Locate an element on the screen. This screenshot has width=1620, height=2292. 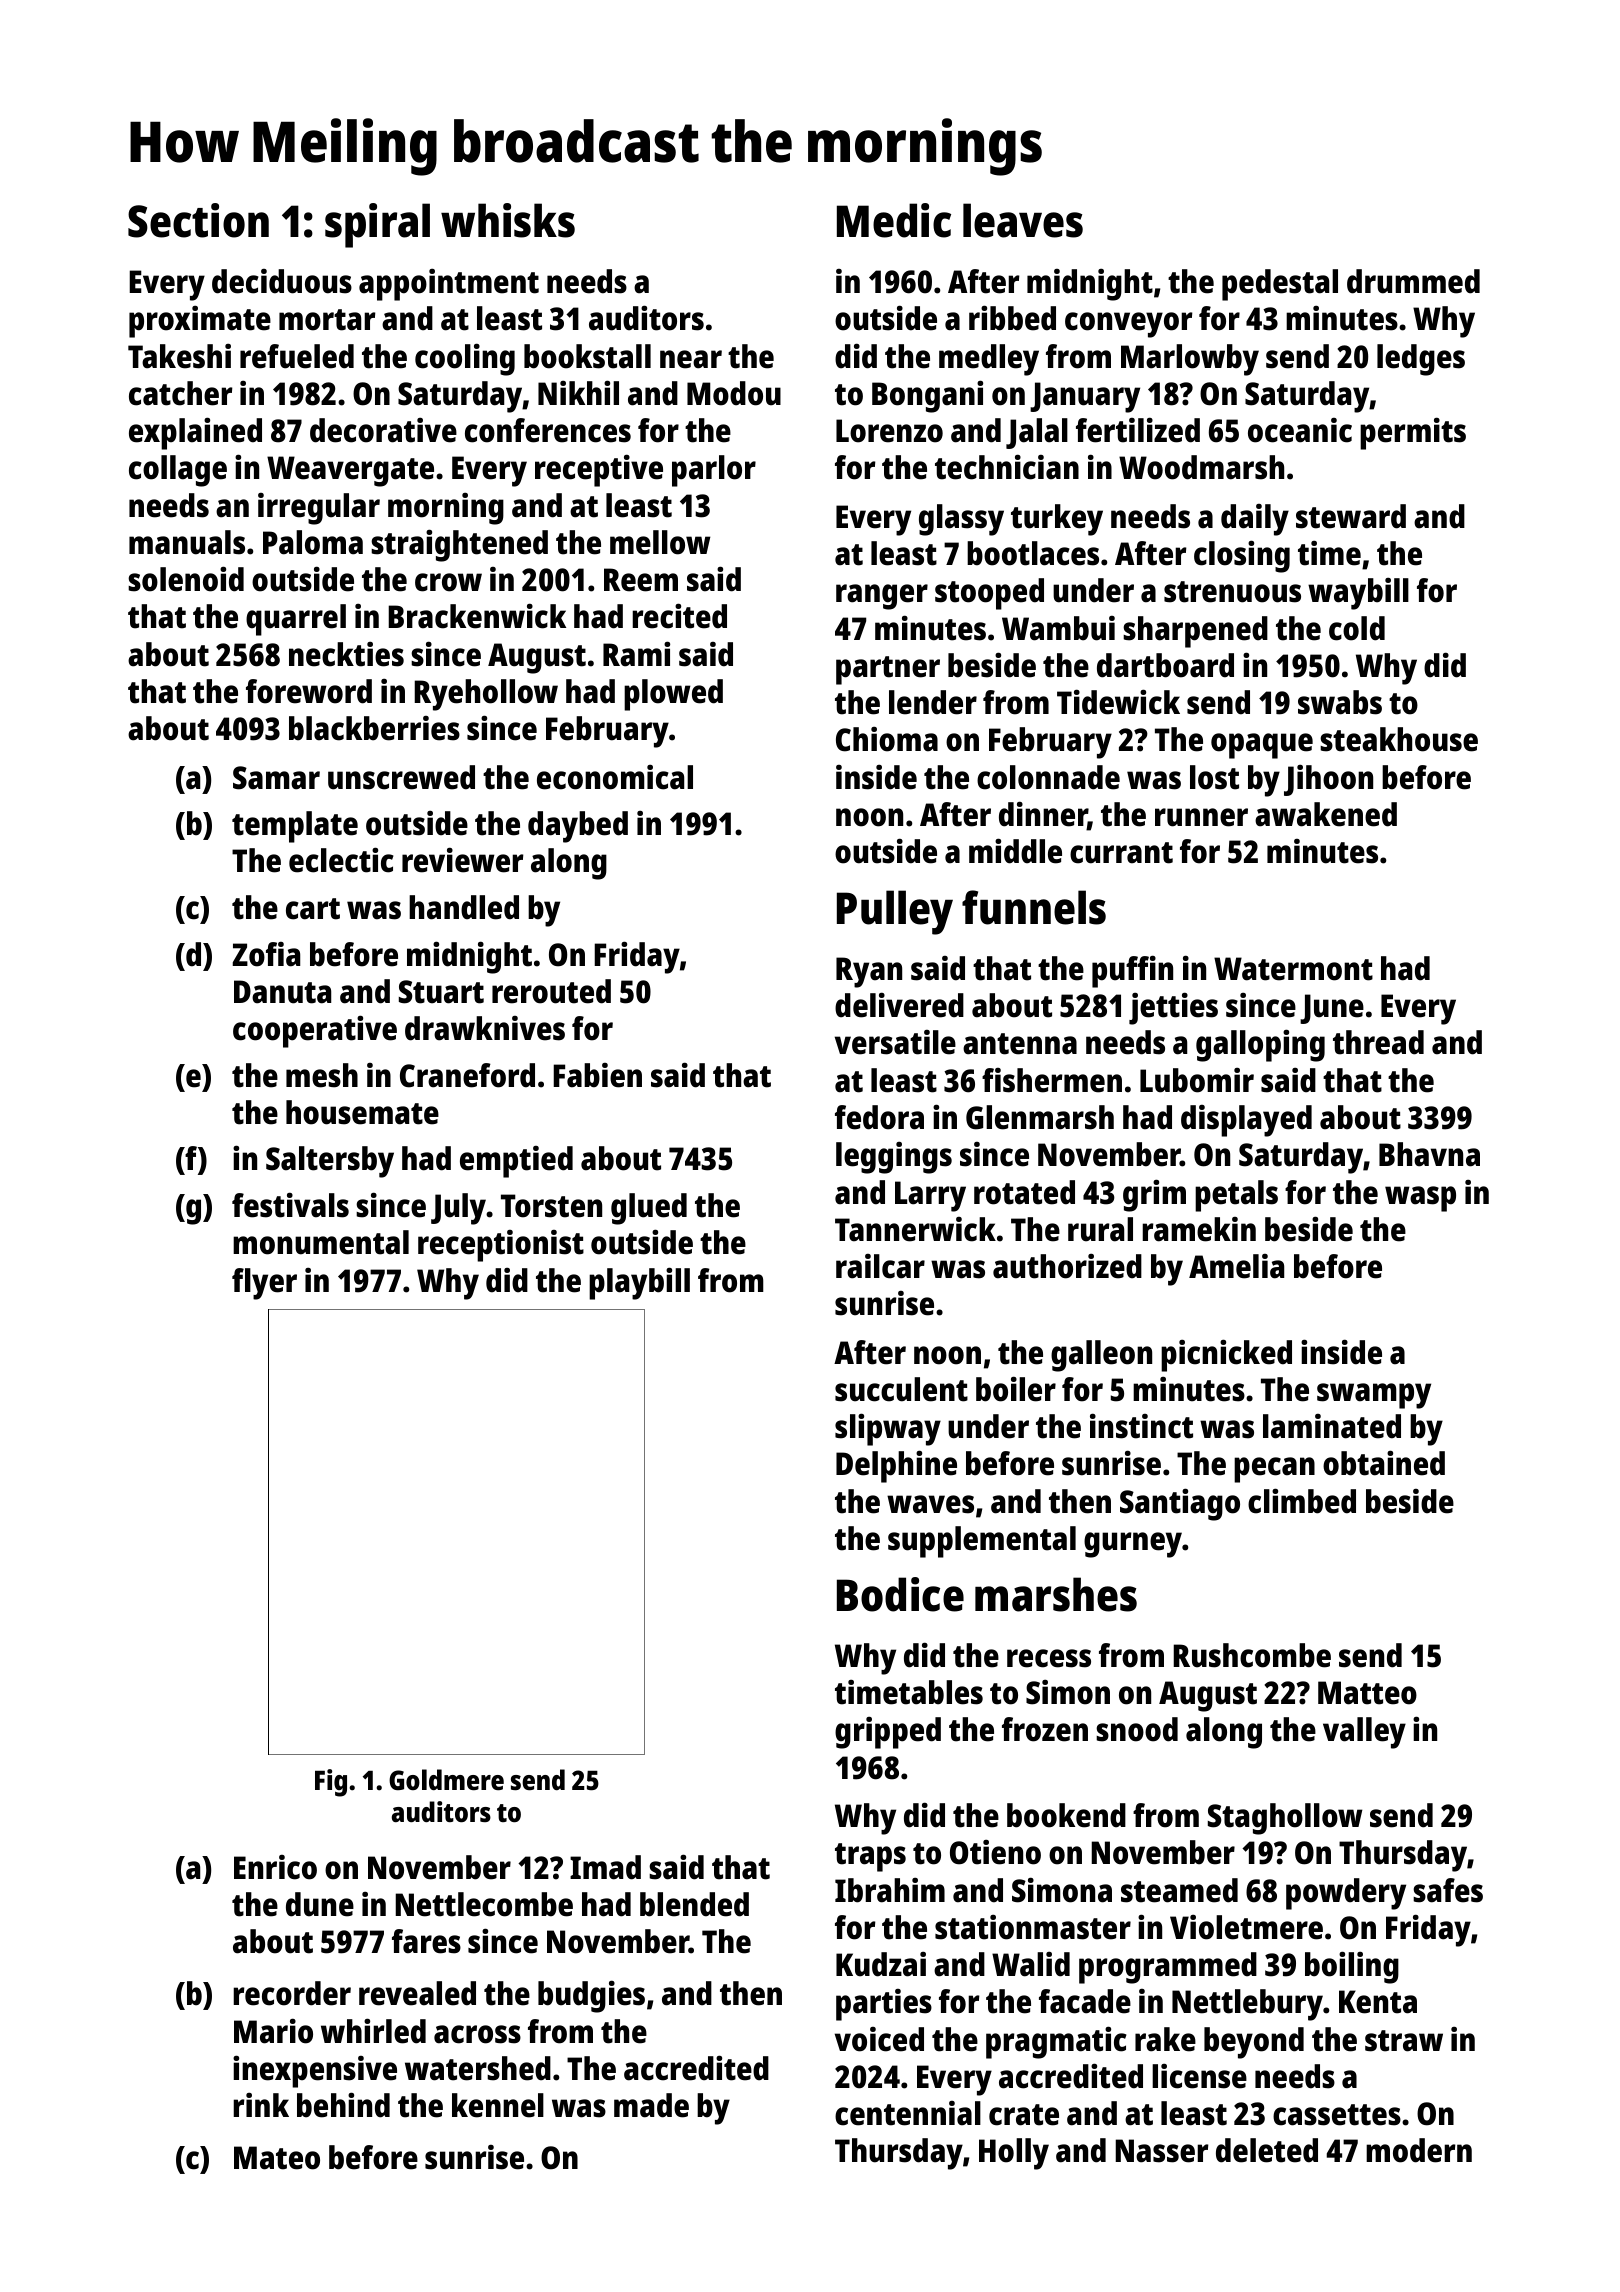
Samar is located at coordinates (276, 778).
